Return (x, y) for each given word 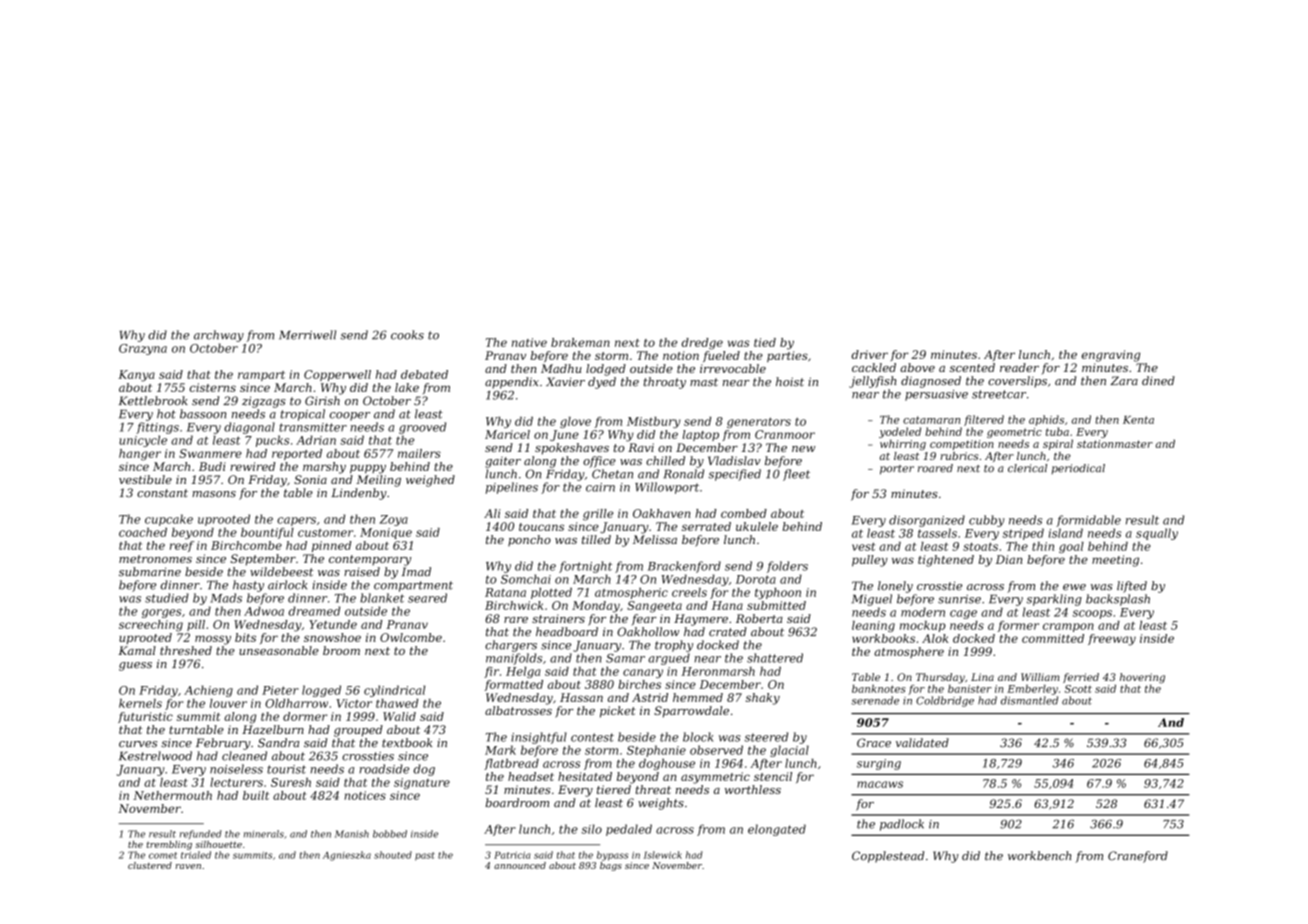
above (917, 367)
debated (424, 374)
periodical (1078, 469)
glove (575, 422)
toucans (541, 527)
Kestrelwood (155, 756)
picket (618, 712)
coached (143, 532)
